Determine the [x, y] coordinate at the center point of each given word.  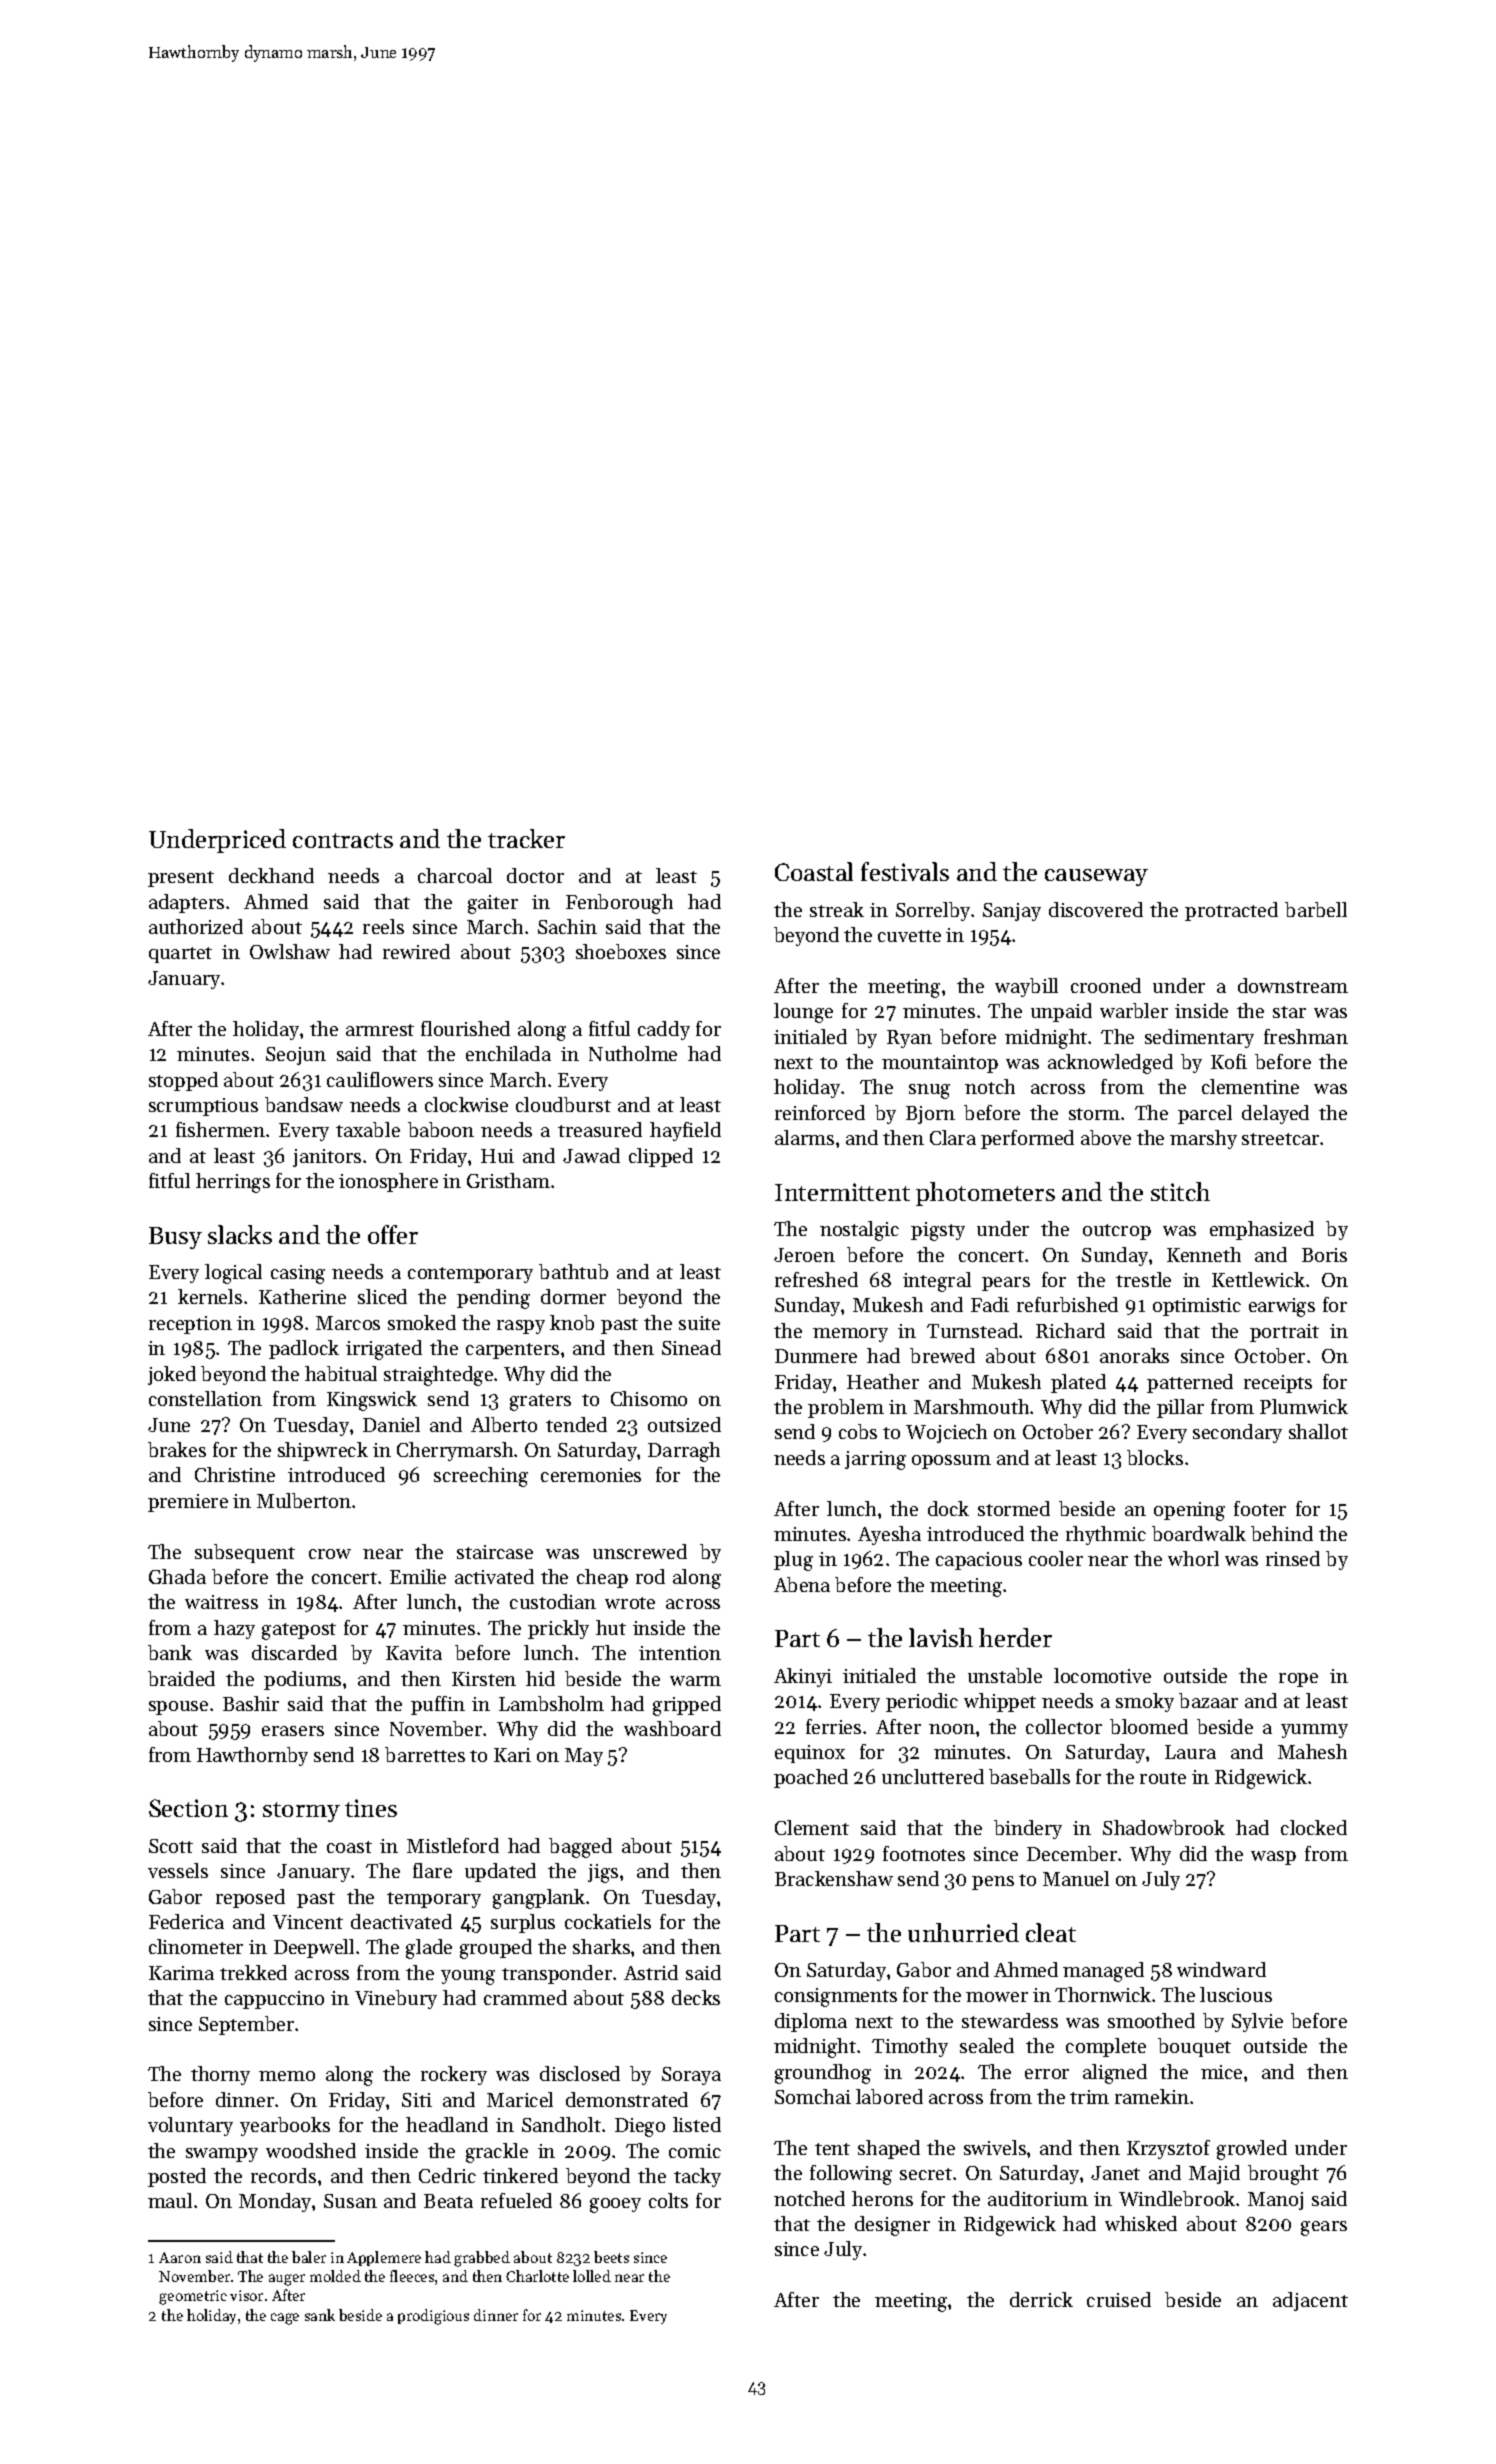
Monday [275, 2202]
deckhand [271, 875]
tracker [526, 838]
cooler [1056, 1558]
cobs [858, 1431]
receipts [1278, 1384]
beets [611, 2257]
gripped [687, 1706]
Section [188, 1808]
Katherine [302, 1296]
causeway [1096, 877]
